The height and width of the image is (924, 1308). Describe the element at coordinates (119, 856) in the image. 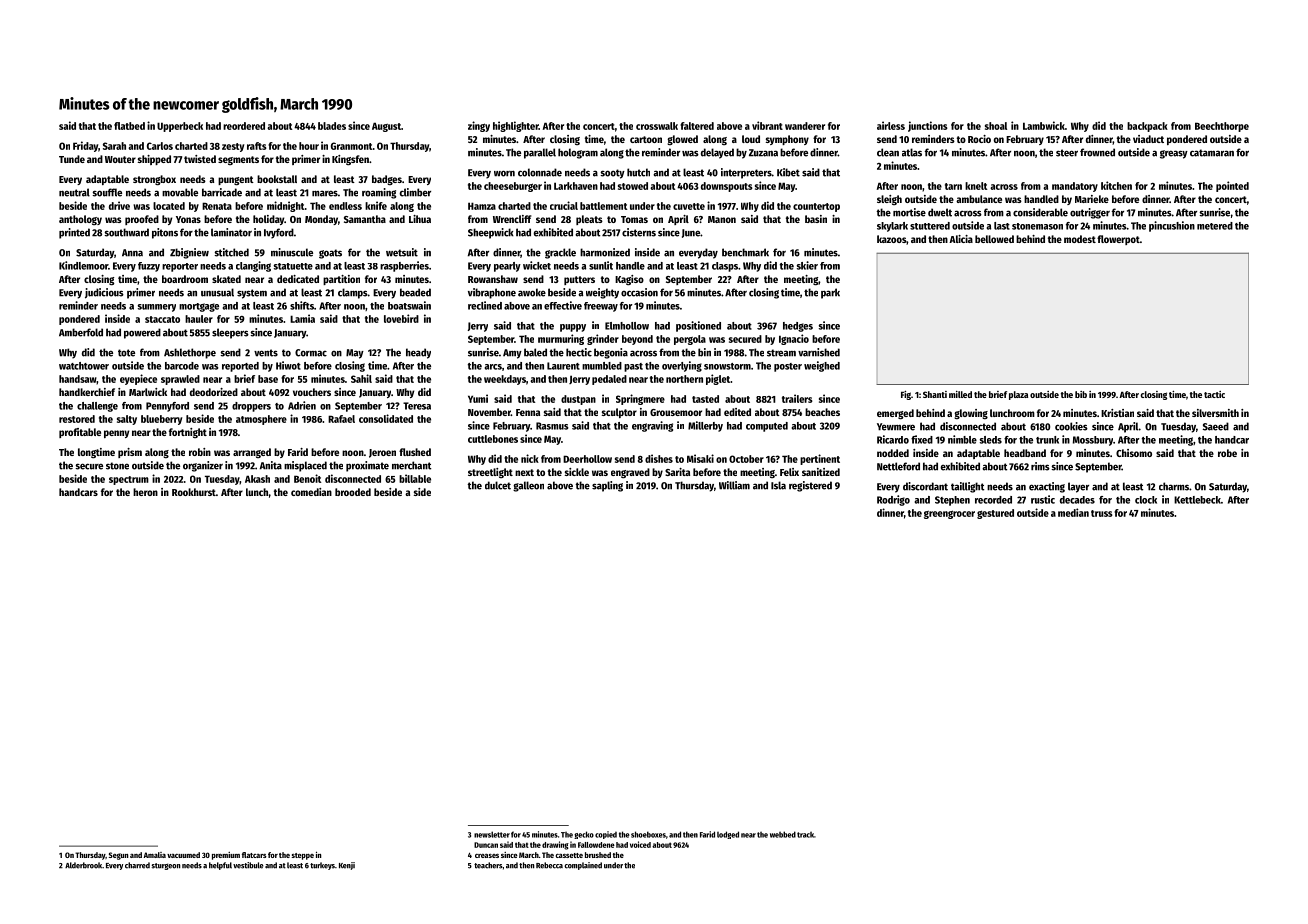

I see `Segun` at that location.
